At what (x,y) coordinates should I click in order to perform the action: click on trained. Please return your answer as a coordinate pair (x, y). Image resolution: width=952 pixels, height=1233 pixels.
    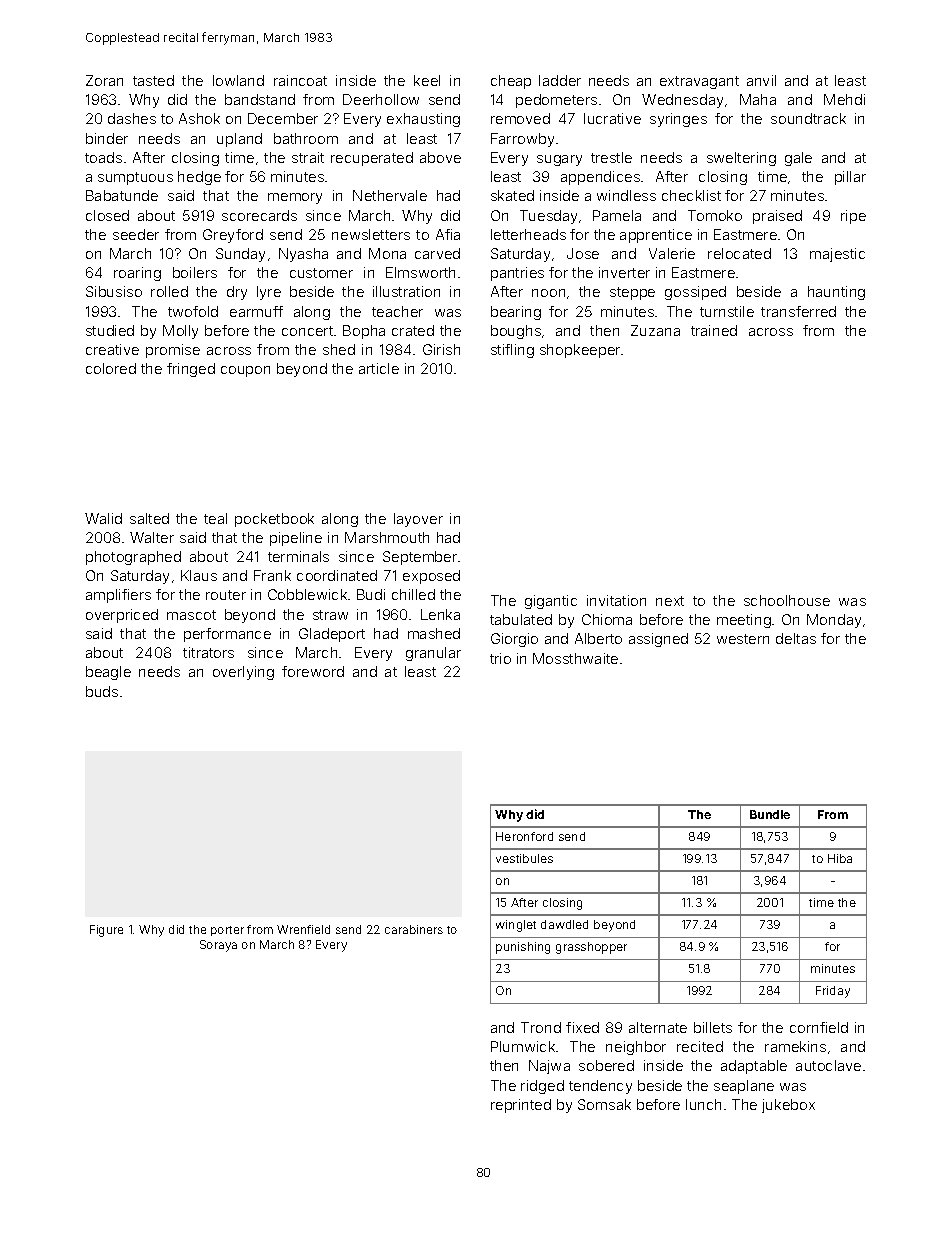
    Looking at the image, I should click on (714, 330).
